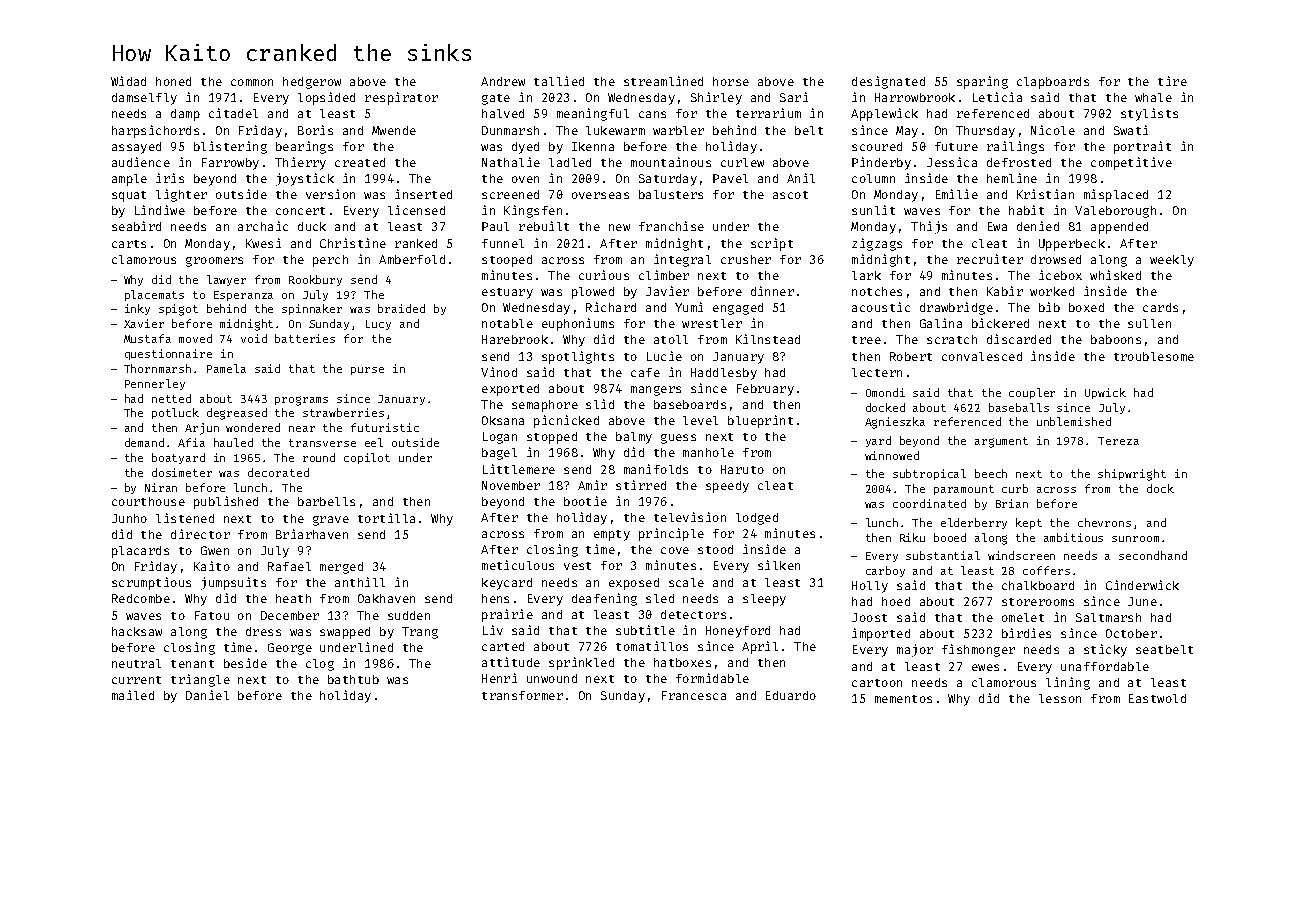 This screenshot has width=1308, height=924. Describe the element at coordinates (663, 81) in the screenshot. I see `streamlined` at that location.
